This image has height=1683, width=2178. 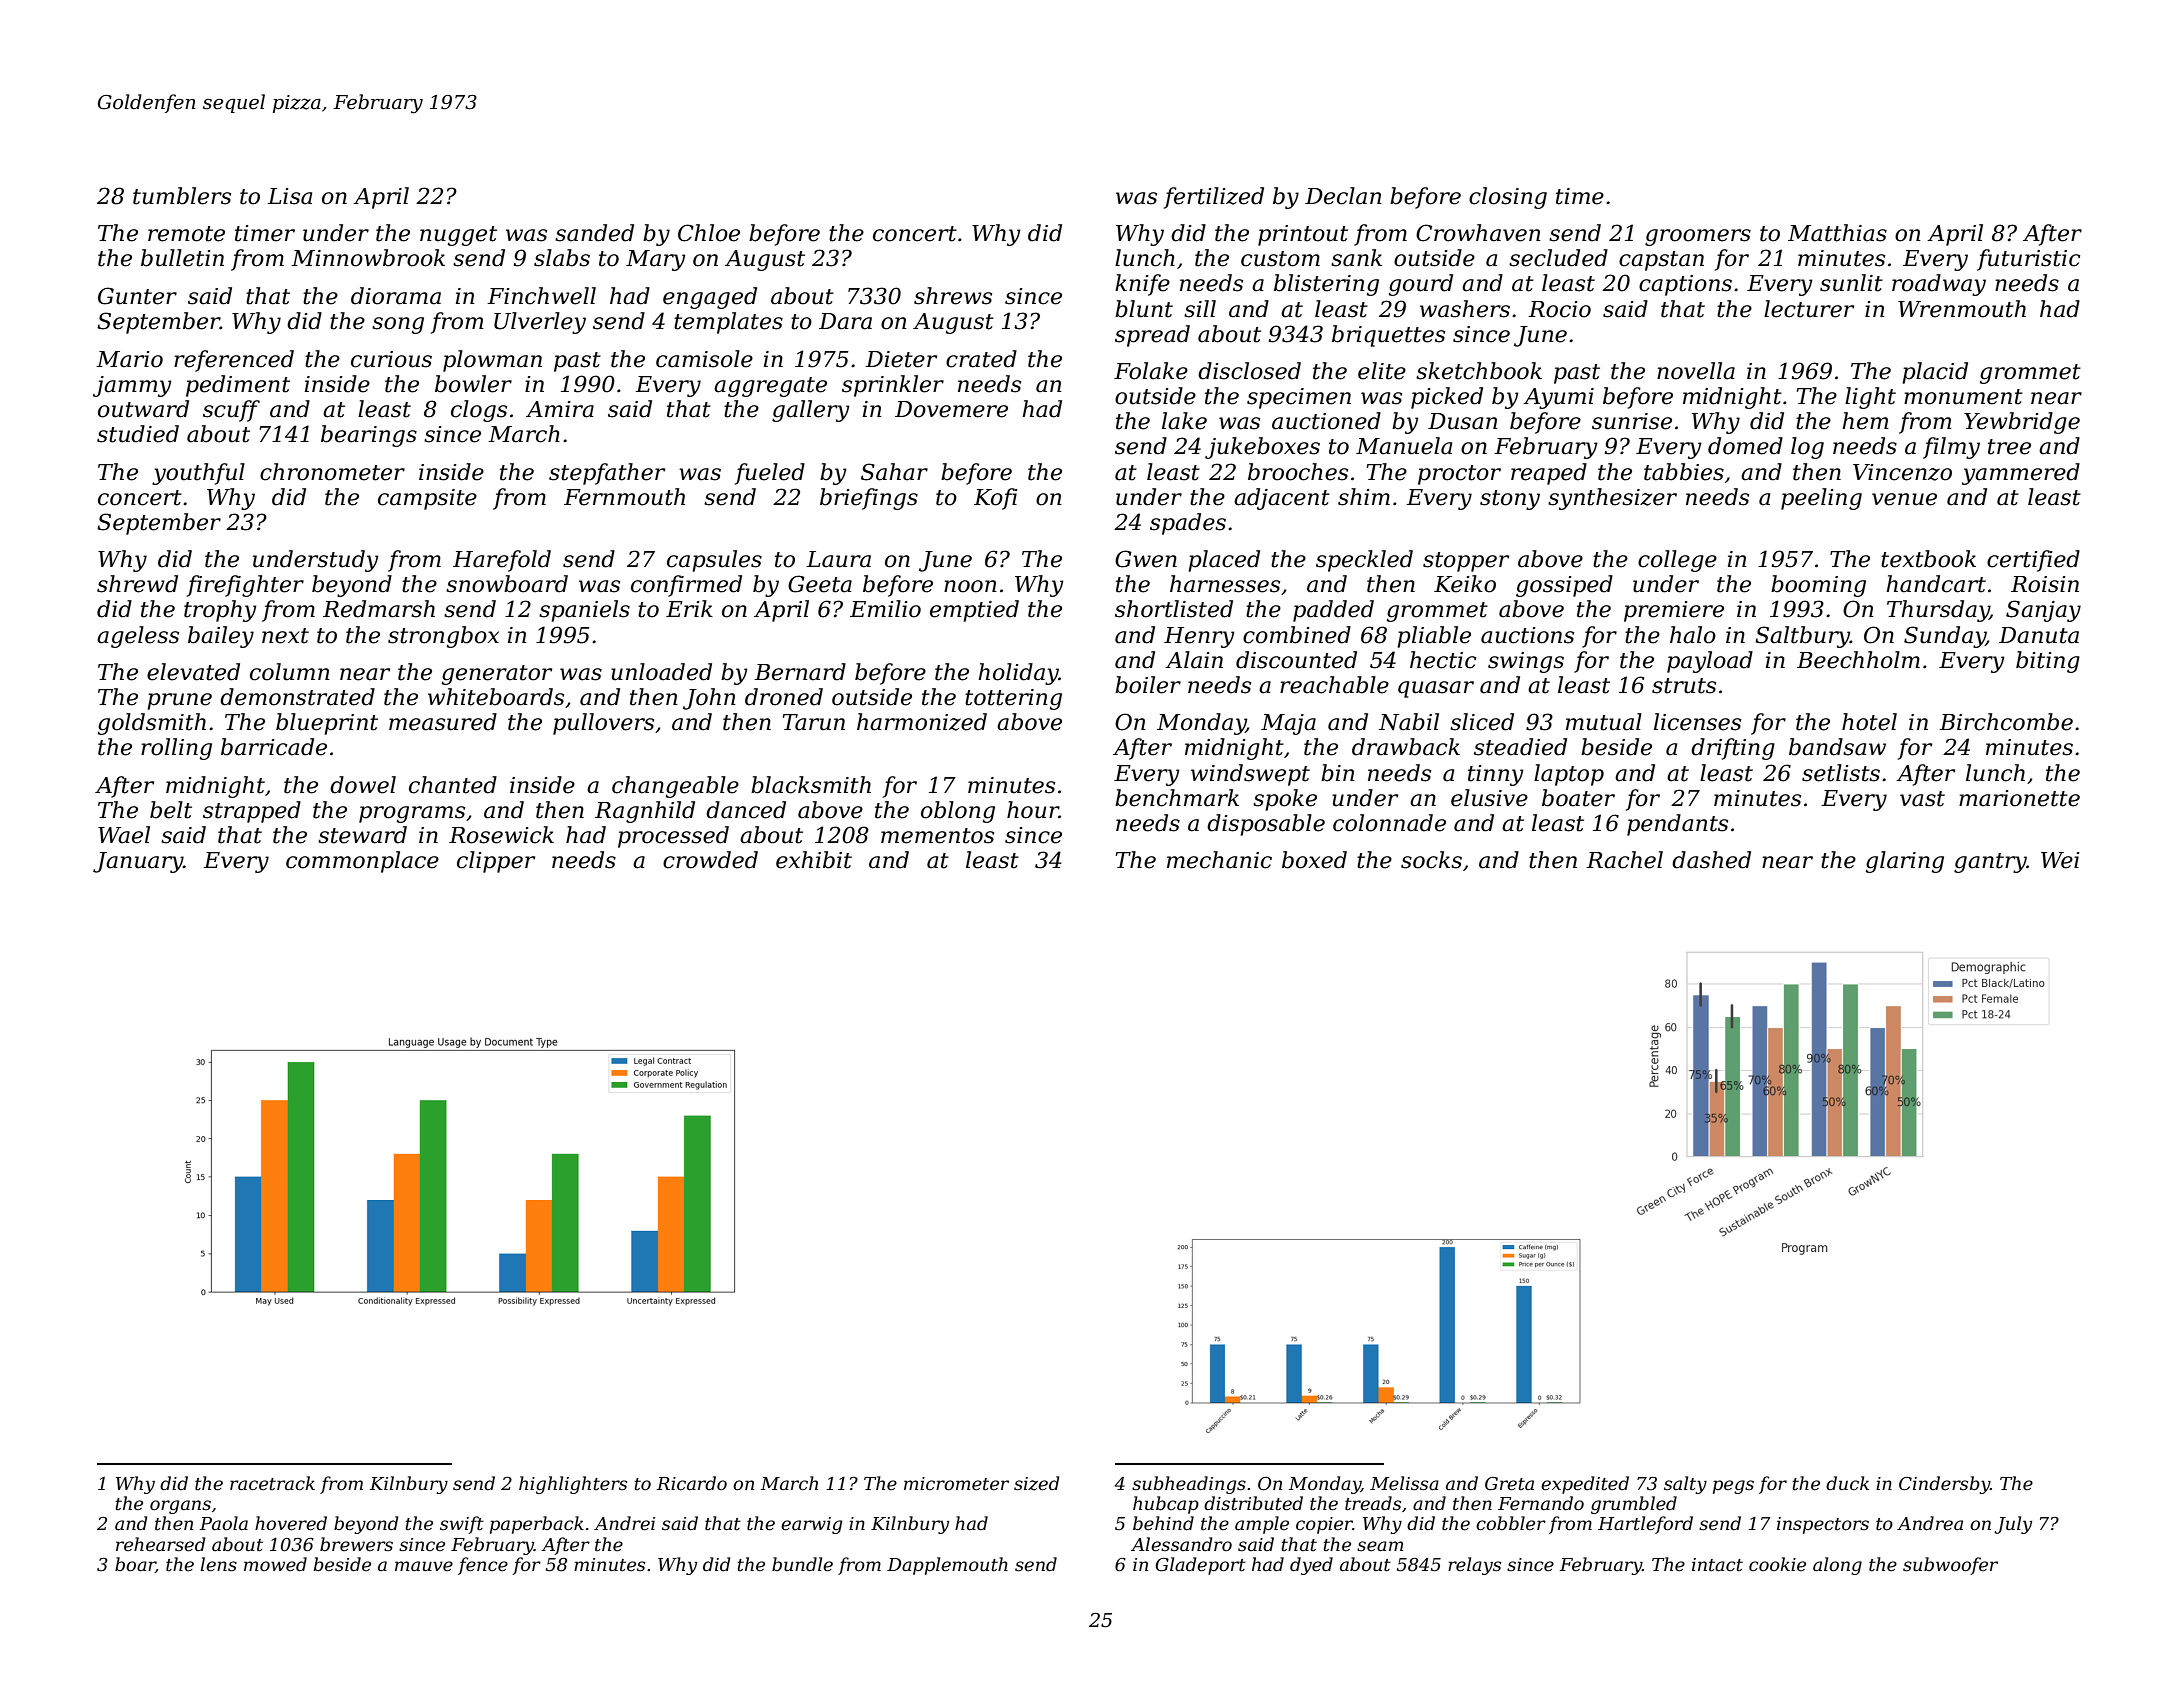 I want to click on fence, so click(x=483, y=1566).
